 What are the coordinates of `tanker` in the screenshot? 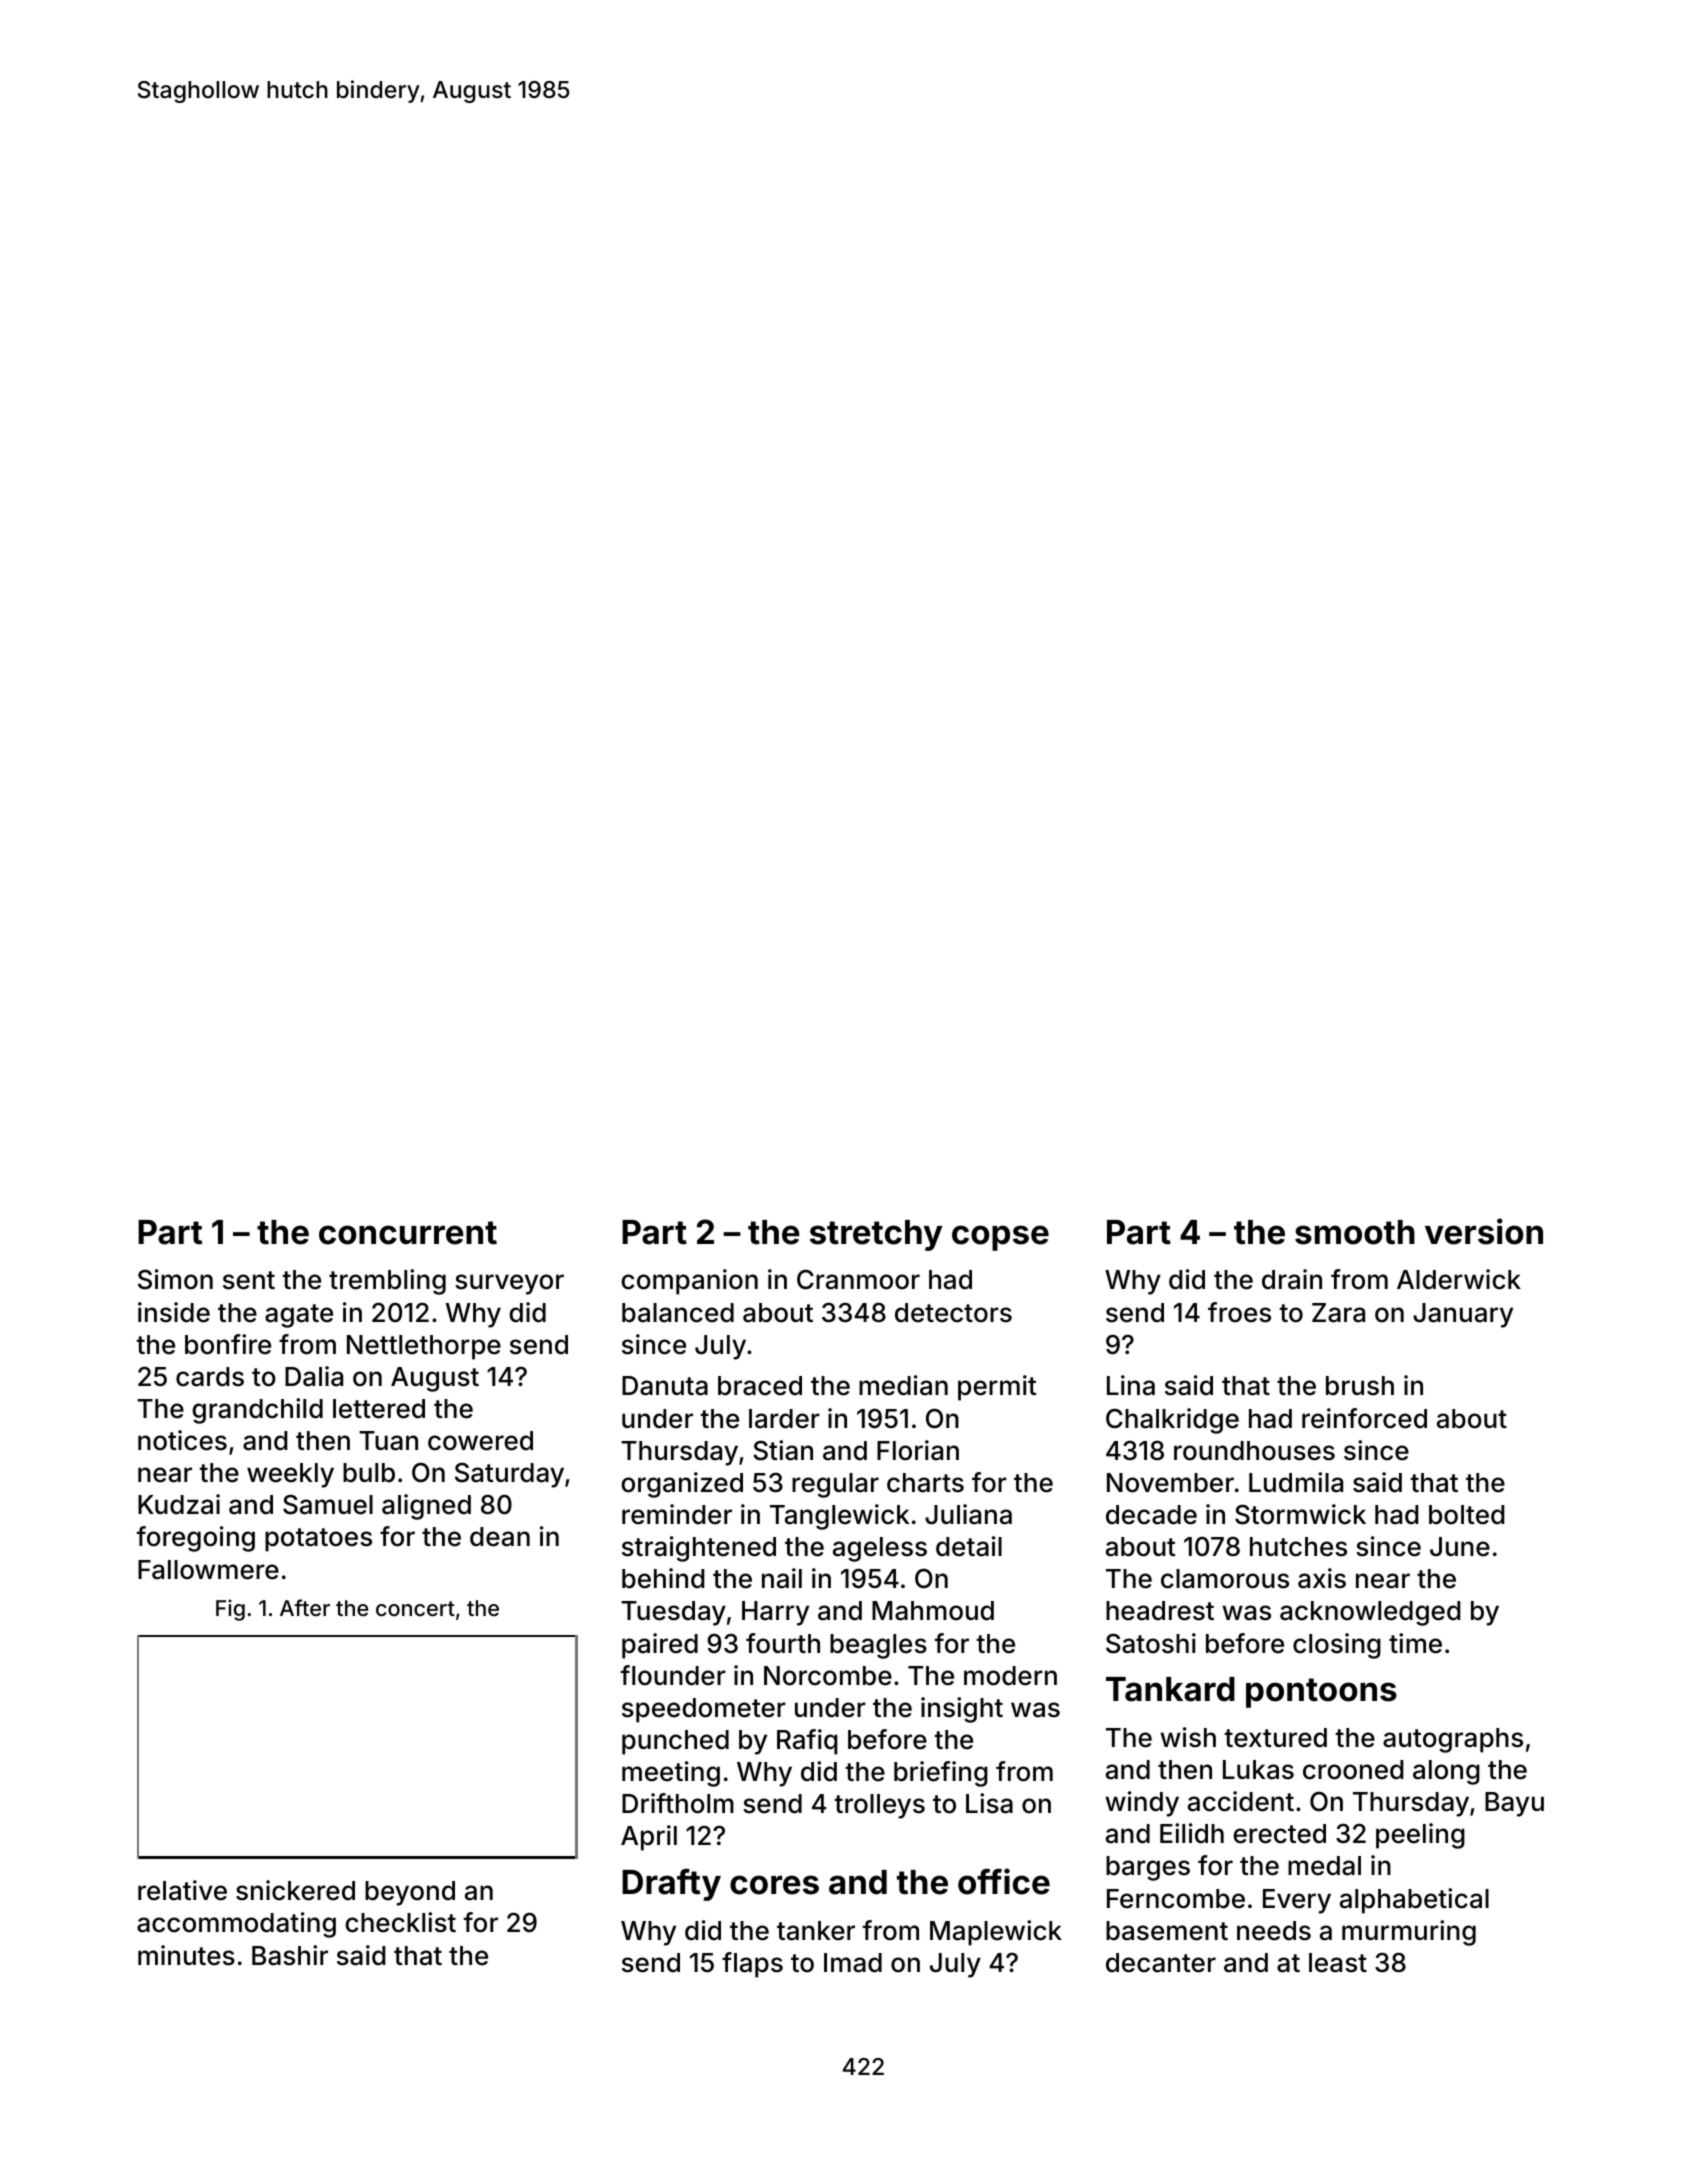 It's located at (816, 1931).
